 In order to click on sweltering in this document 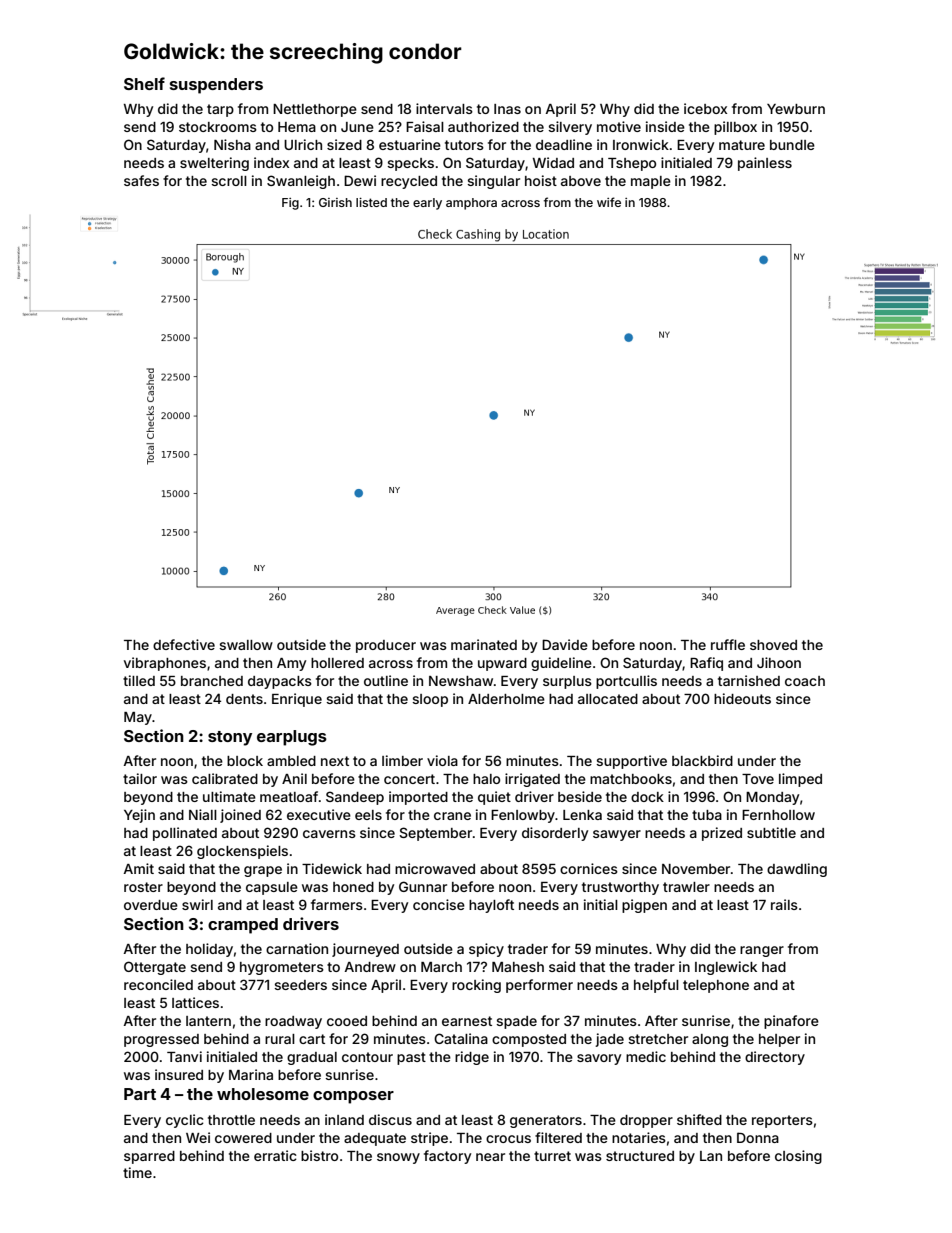, I will do `click(214, 164)`.
